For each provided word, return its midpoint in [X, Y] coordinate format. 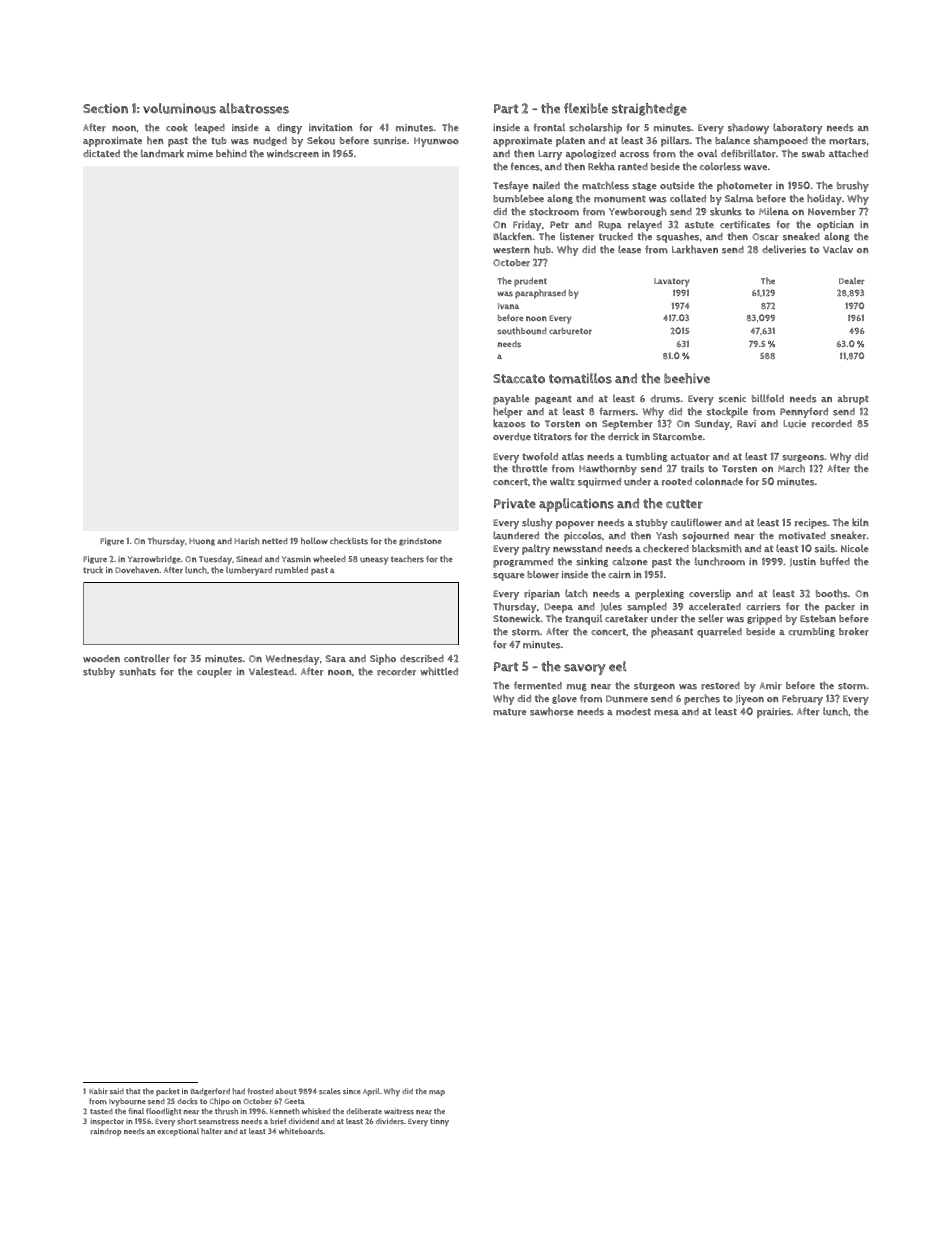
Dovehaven [137, 569]
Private [515, 503]
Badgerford [210, 1092]
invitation [331, 127]
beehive [687, 378]
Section [105, 108]
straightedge [649, 109]
